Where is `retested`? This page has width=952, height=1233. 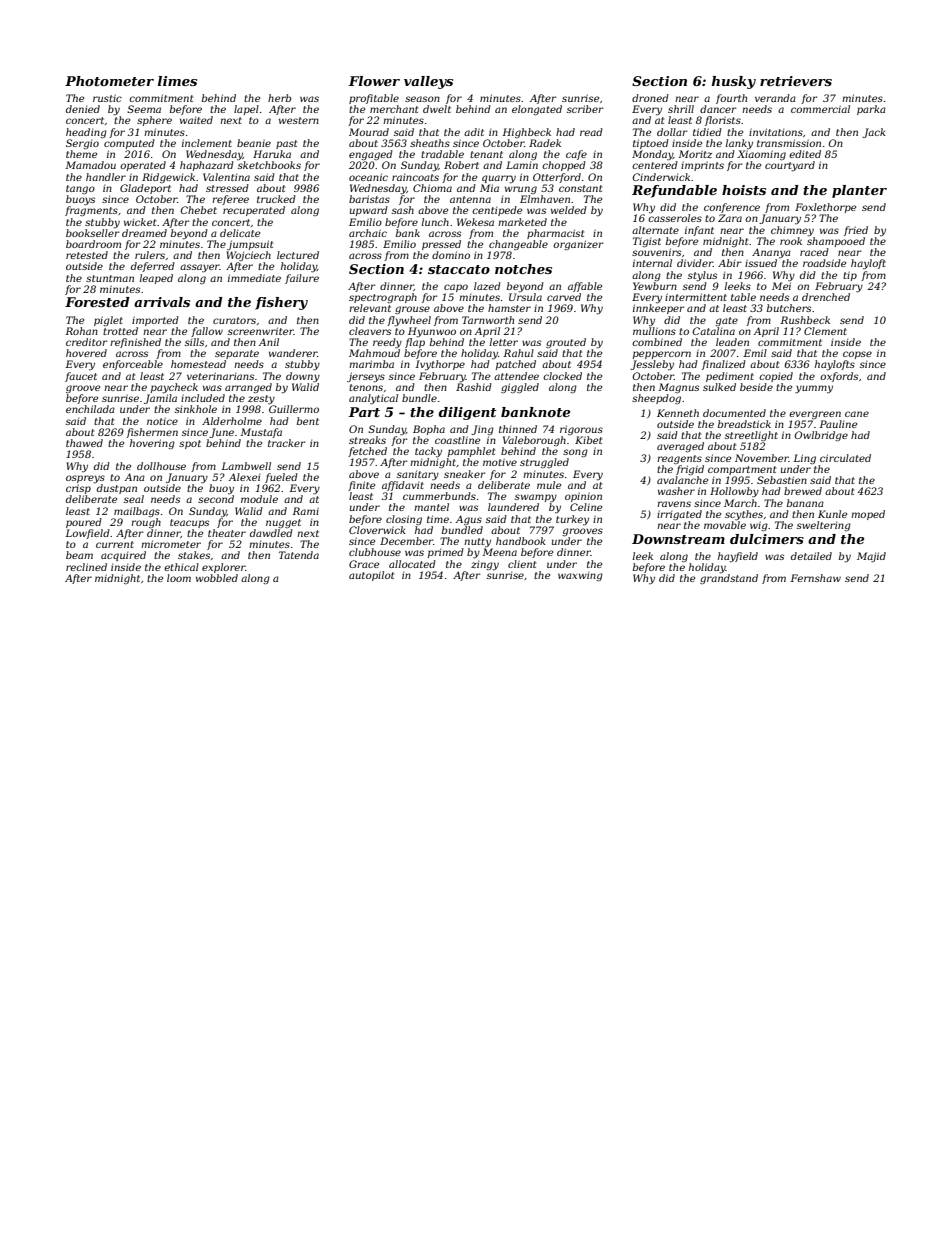 retested is located at coordinates (87, 255).
